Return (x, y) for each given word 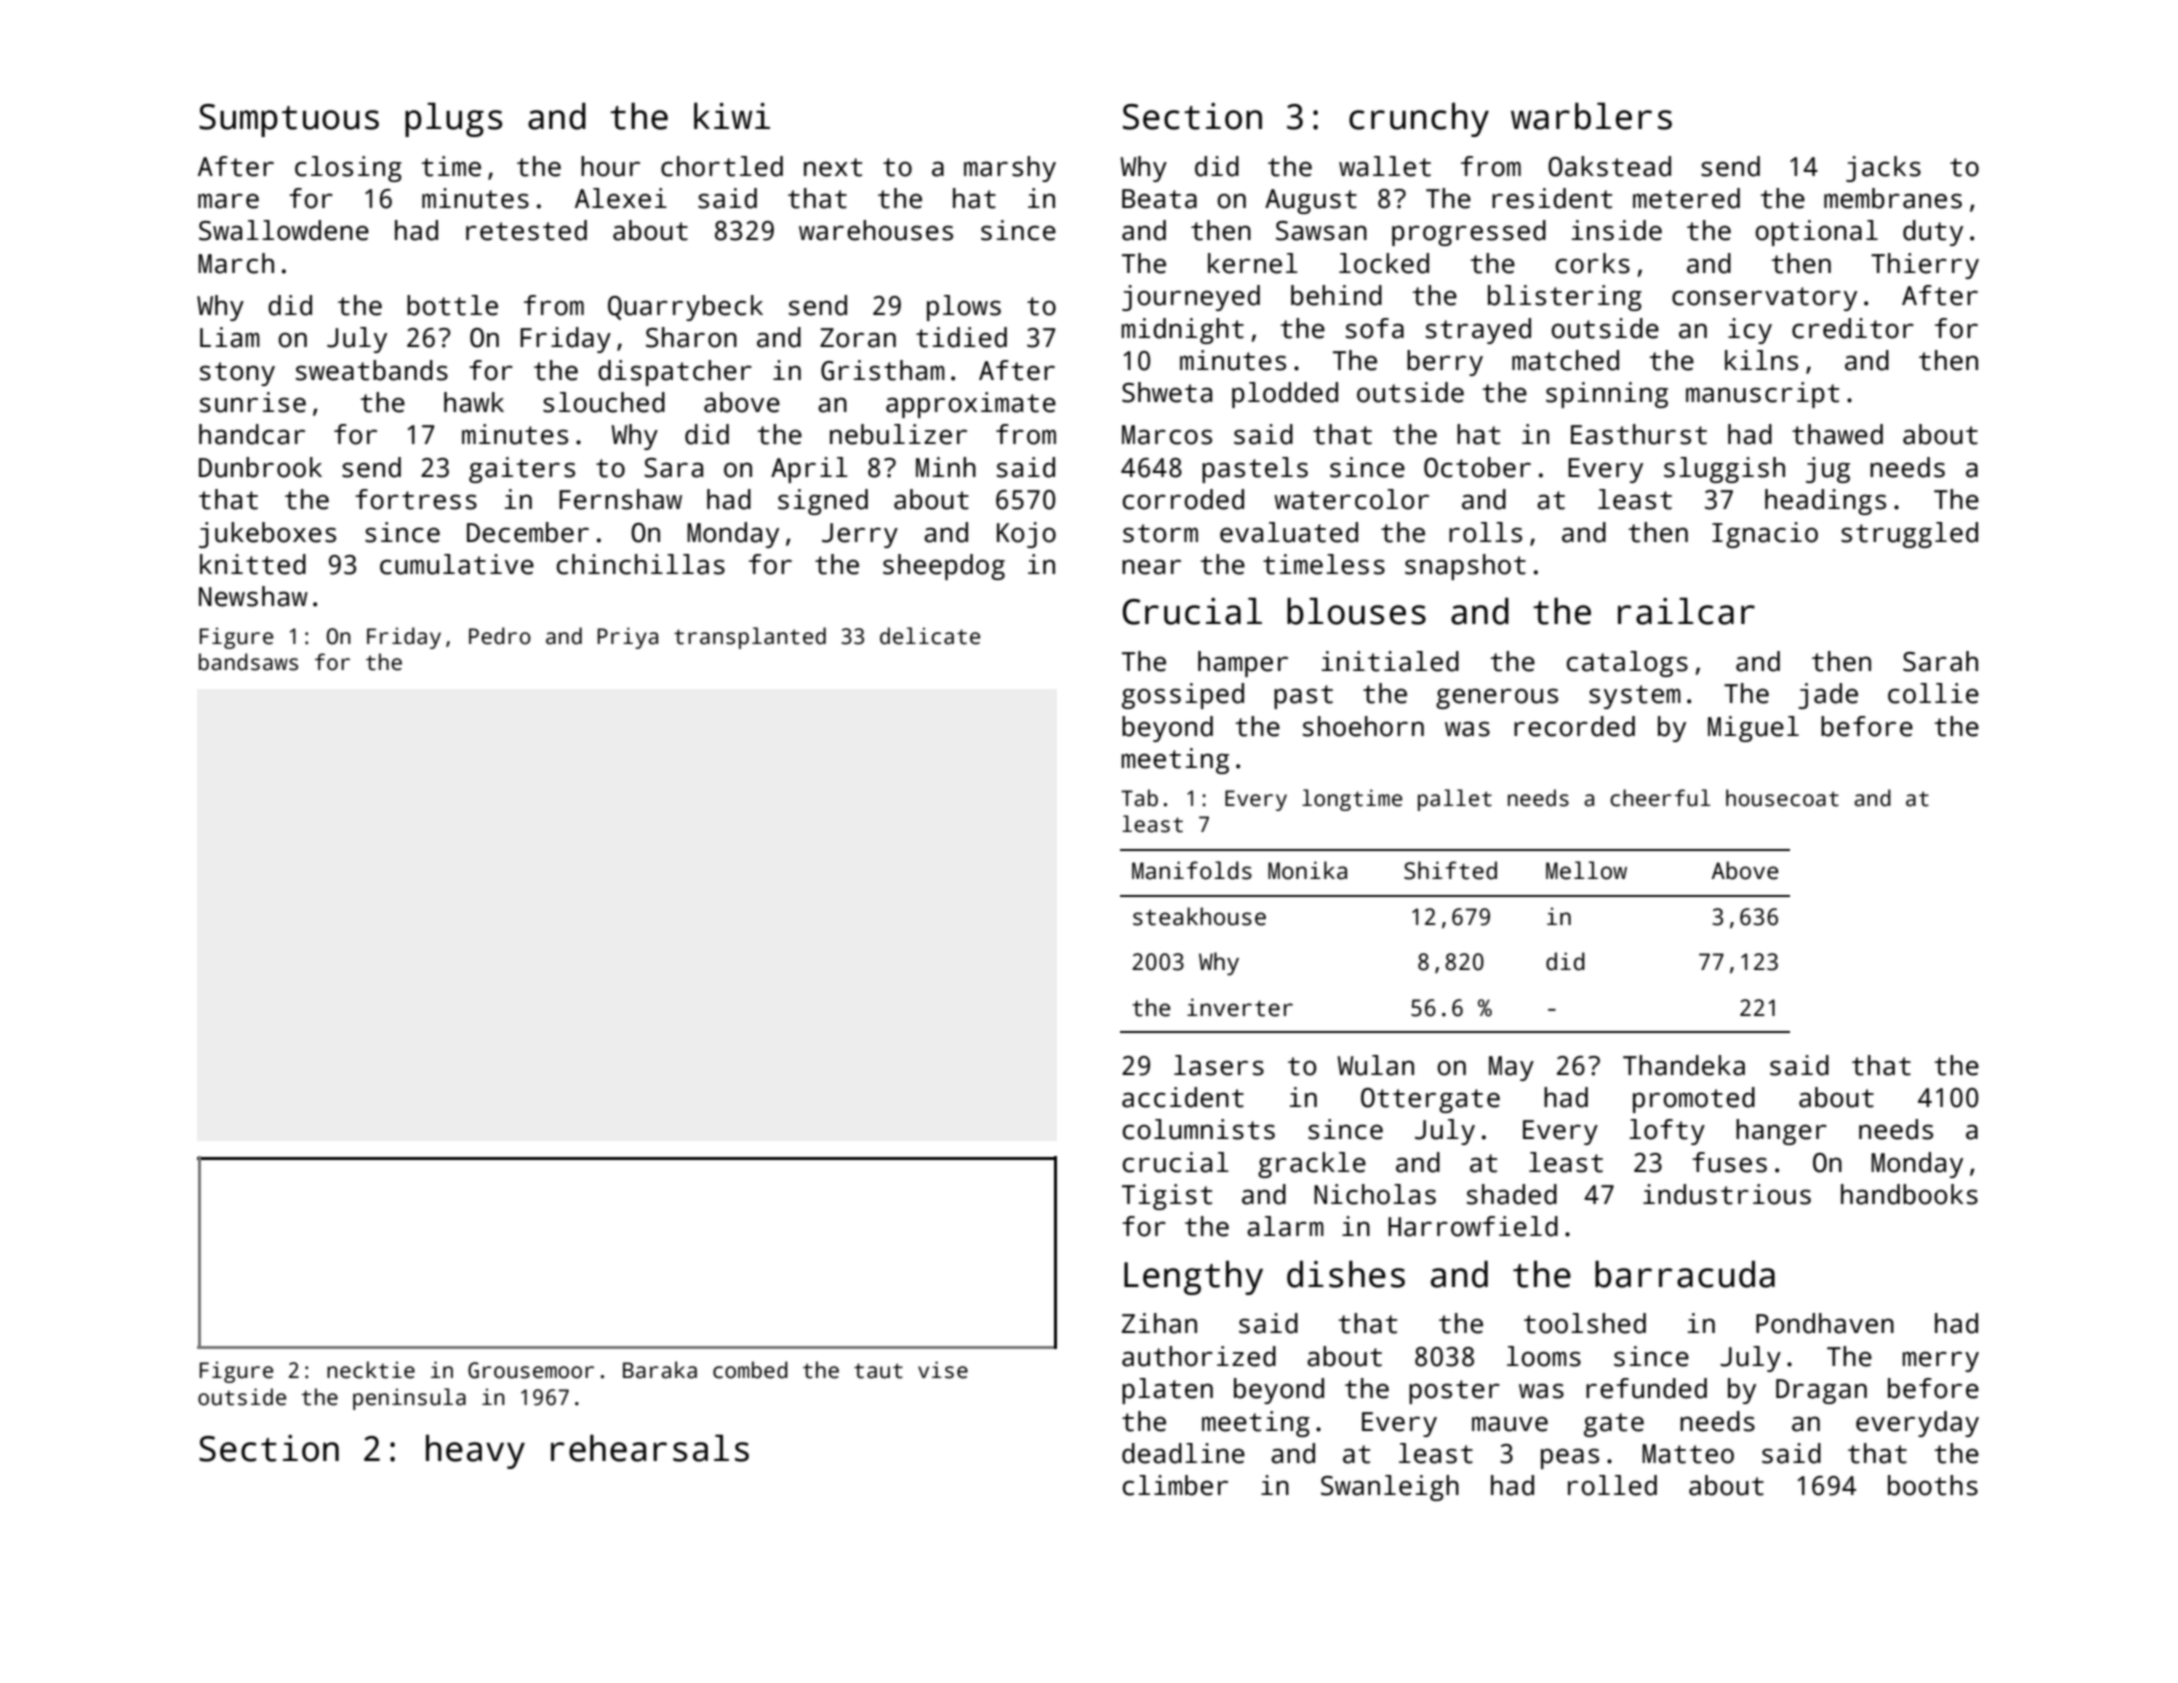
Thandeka (1684, 1065)
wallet (1385, 166)
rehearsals (650, 1448)
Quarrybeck (685, 308)
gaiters (522, 470)
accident (1183, 1097)
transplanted (750, 638)
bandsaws (248, 662)
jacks (1883, 169)
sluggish (1724, 470)
